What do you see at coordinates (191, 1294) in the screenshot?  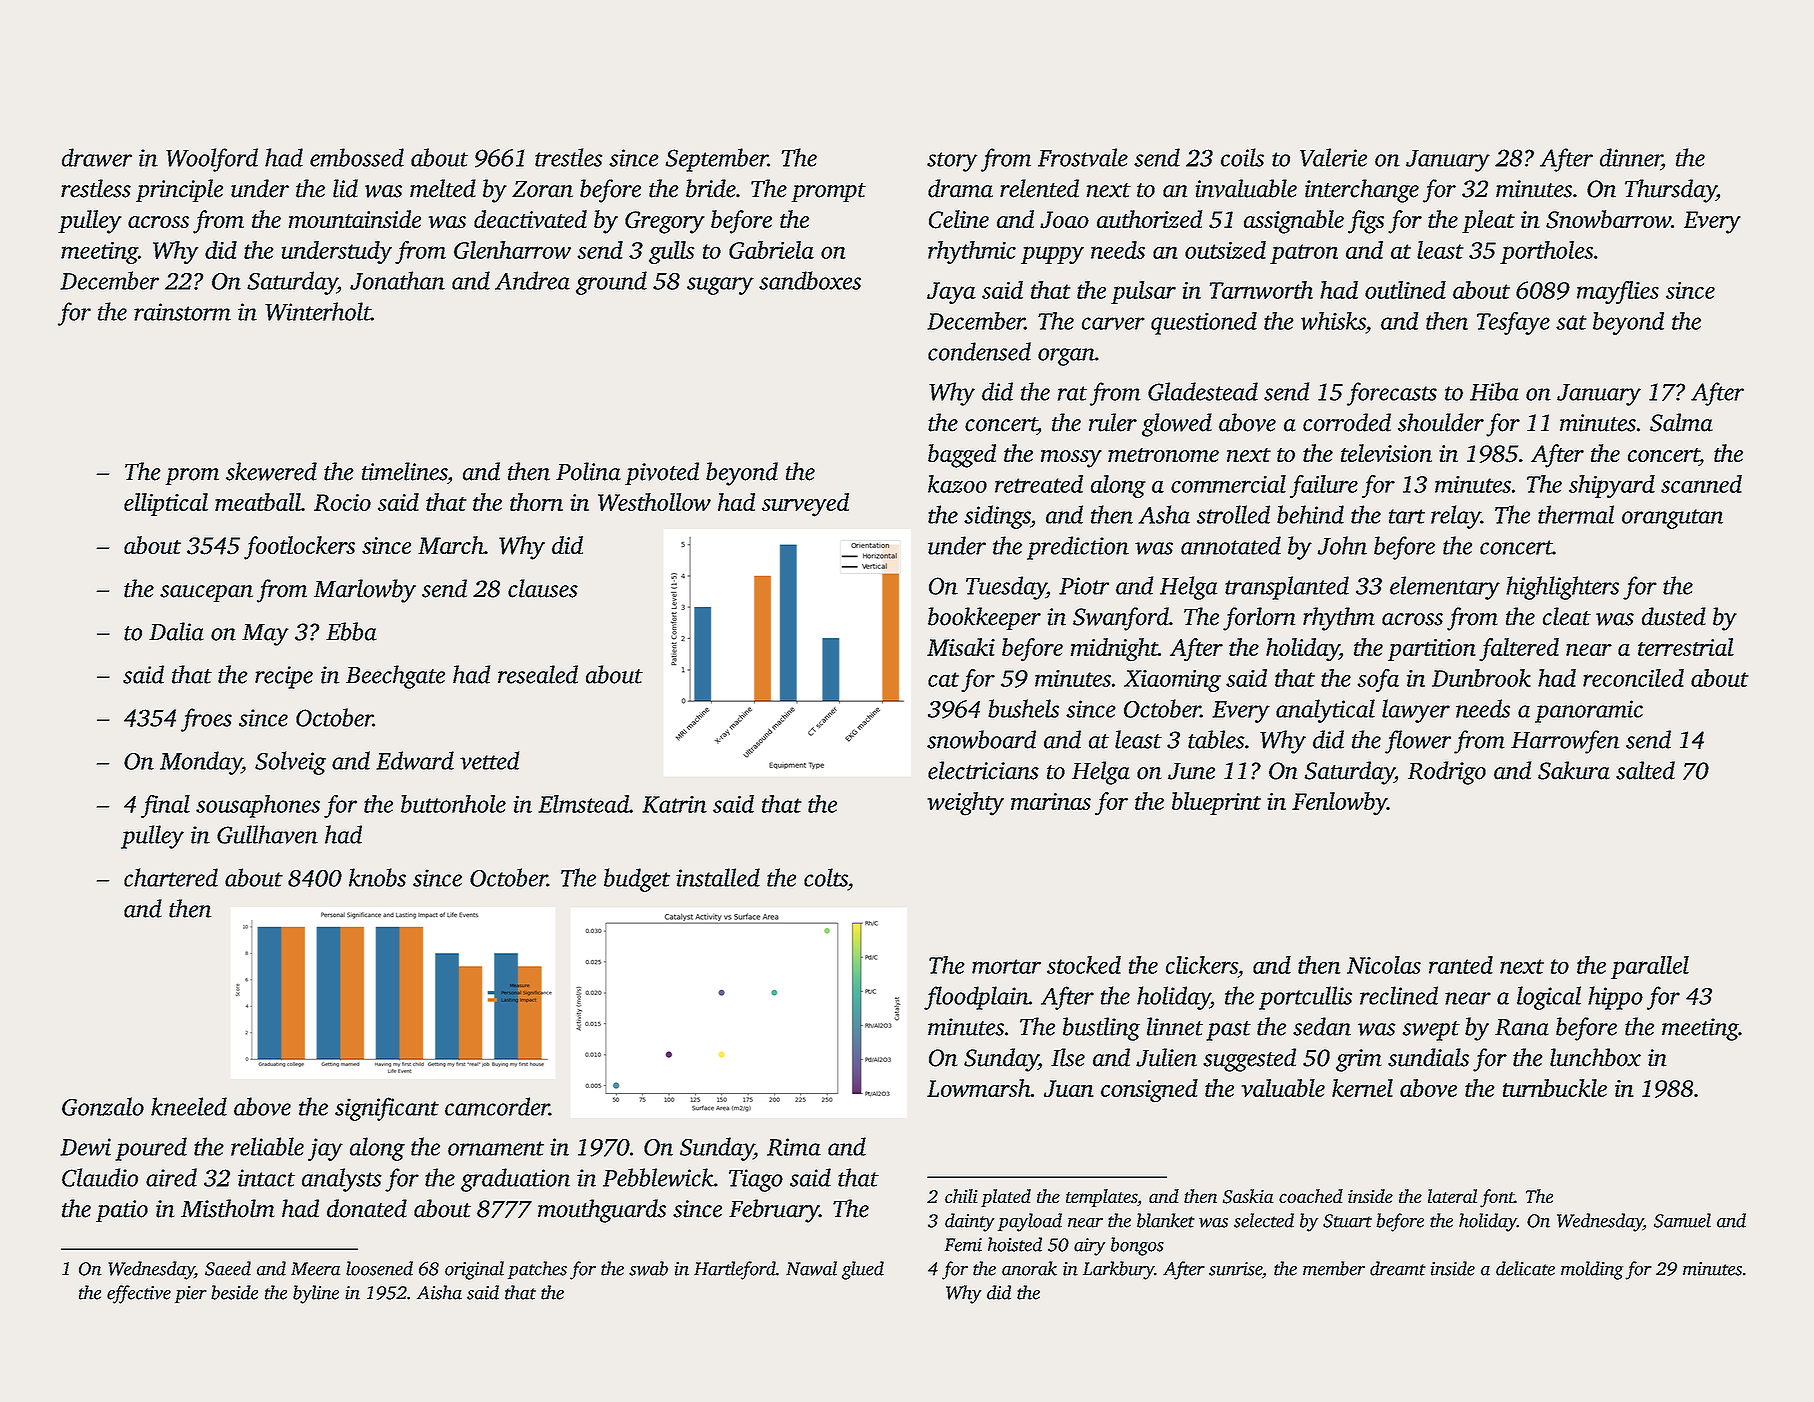 I see `pier` at bounding box center [191, 1294].
